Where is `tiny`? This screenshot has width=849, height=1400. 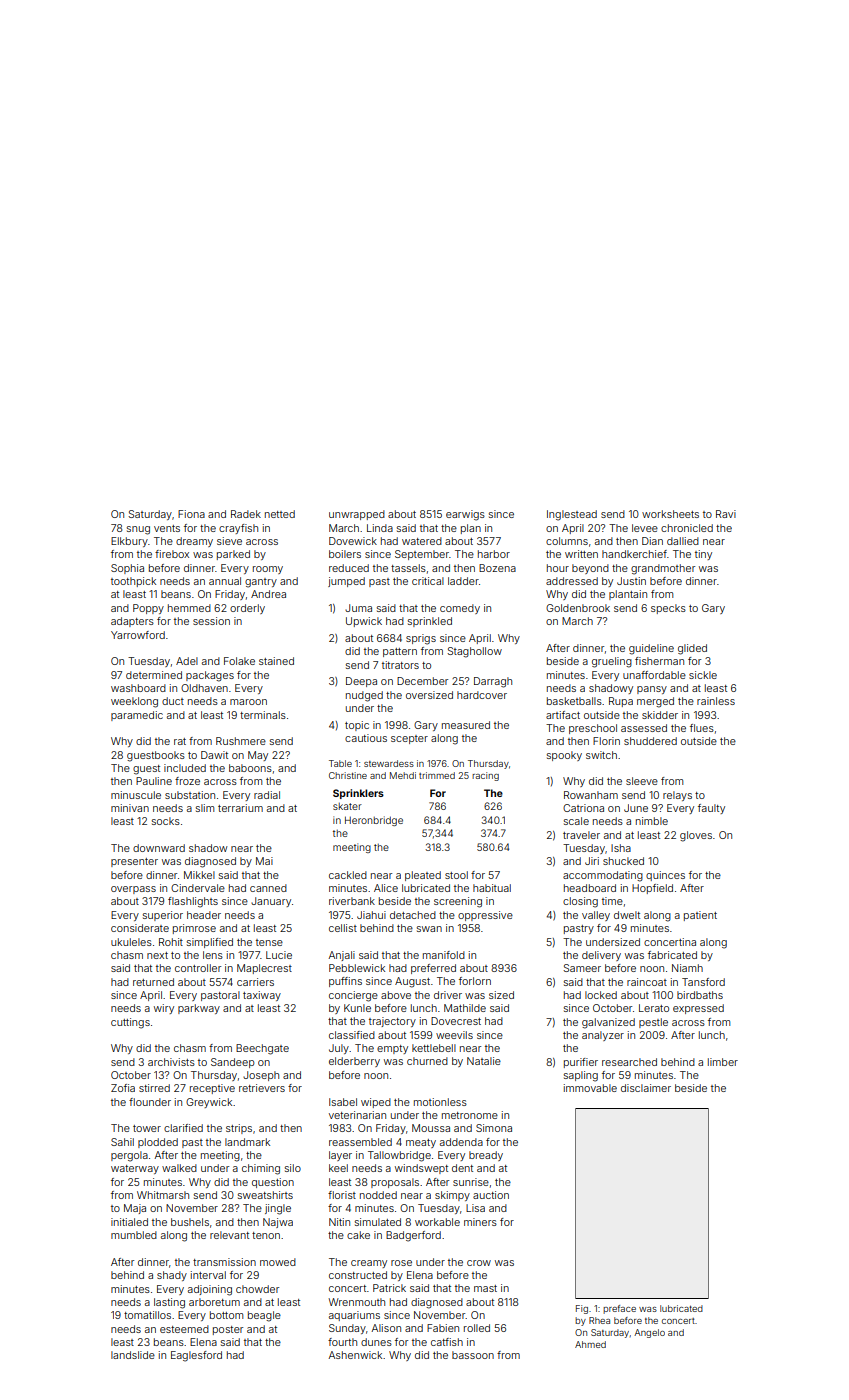 tiny is located at coordinates (703, 555).
